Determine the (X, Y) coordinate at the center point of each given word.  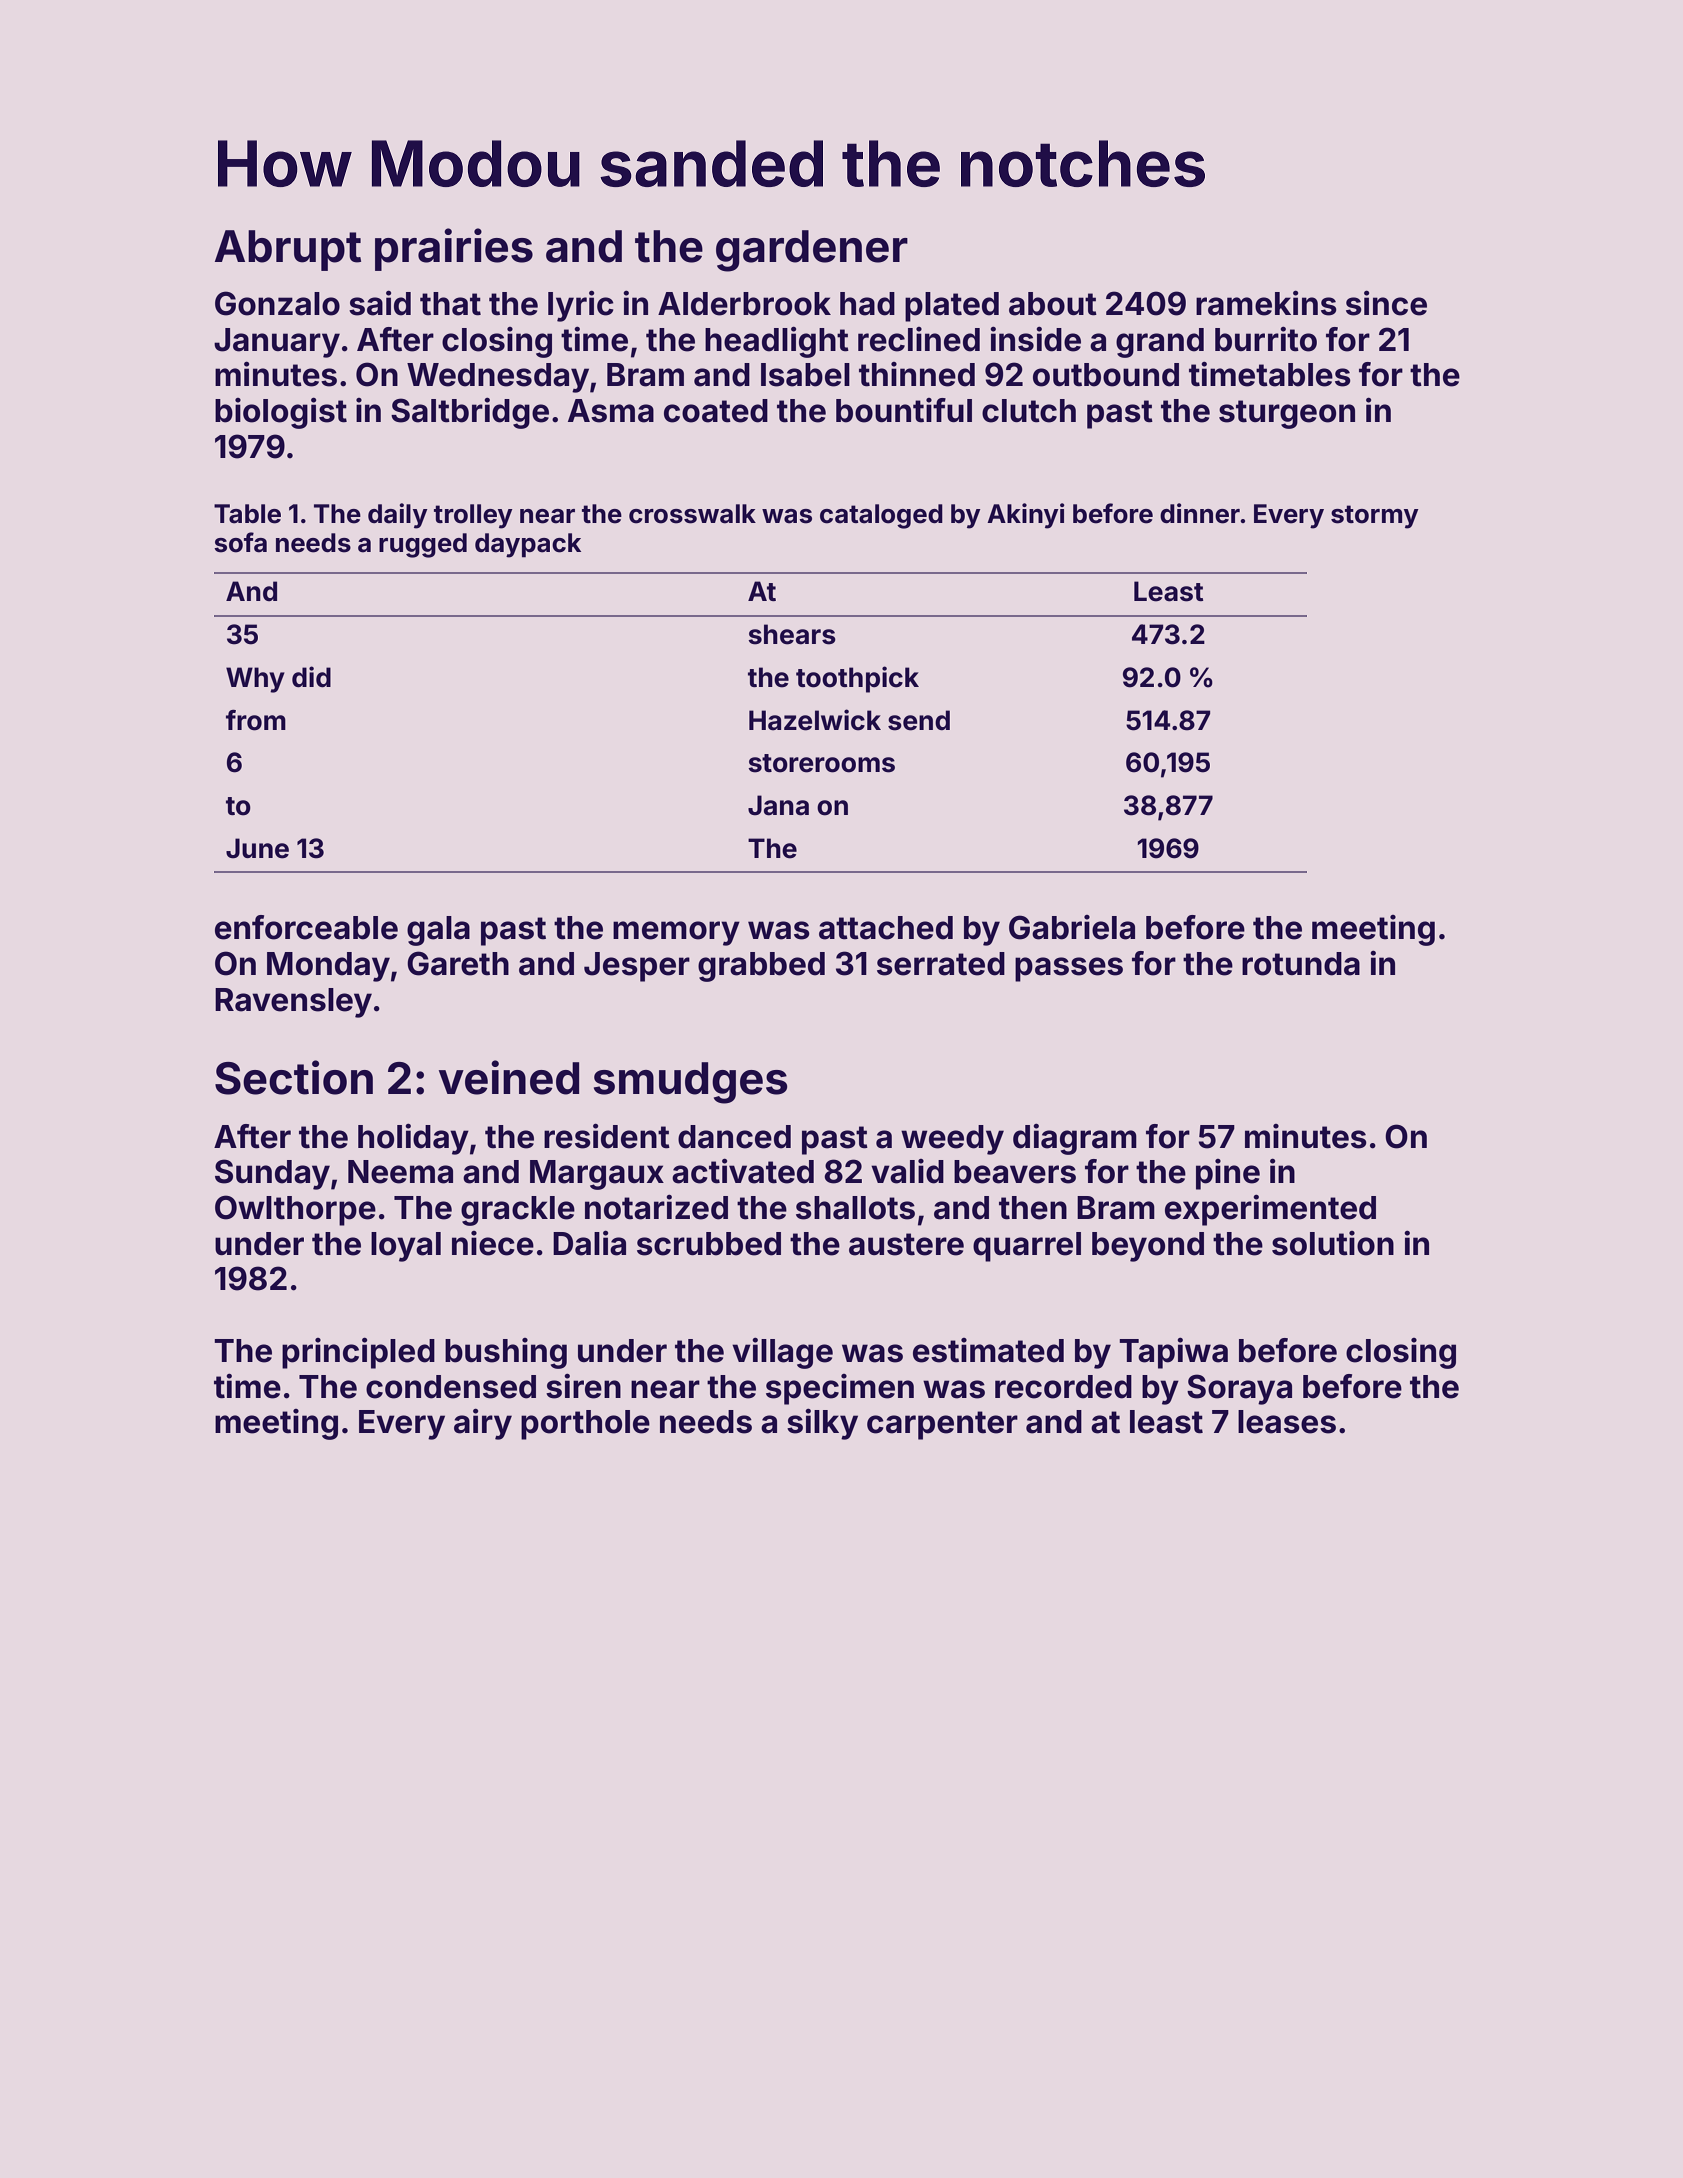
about (1053, 304)
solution (1333, 1243)
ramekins (1266, 303)
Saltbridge (470, 413)
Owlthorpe (295, 1210)
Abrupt (288, 250)
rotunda (1301, 964)
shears (792, 634)
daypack (528, 545)
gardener (812, 251)
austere (906, 1244)
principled (358, 1353)
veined (509, 1077)
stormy (1375, 517)
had (867, 304)
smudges (691, 1083)
